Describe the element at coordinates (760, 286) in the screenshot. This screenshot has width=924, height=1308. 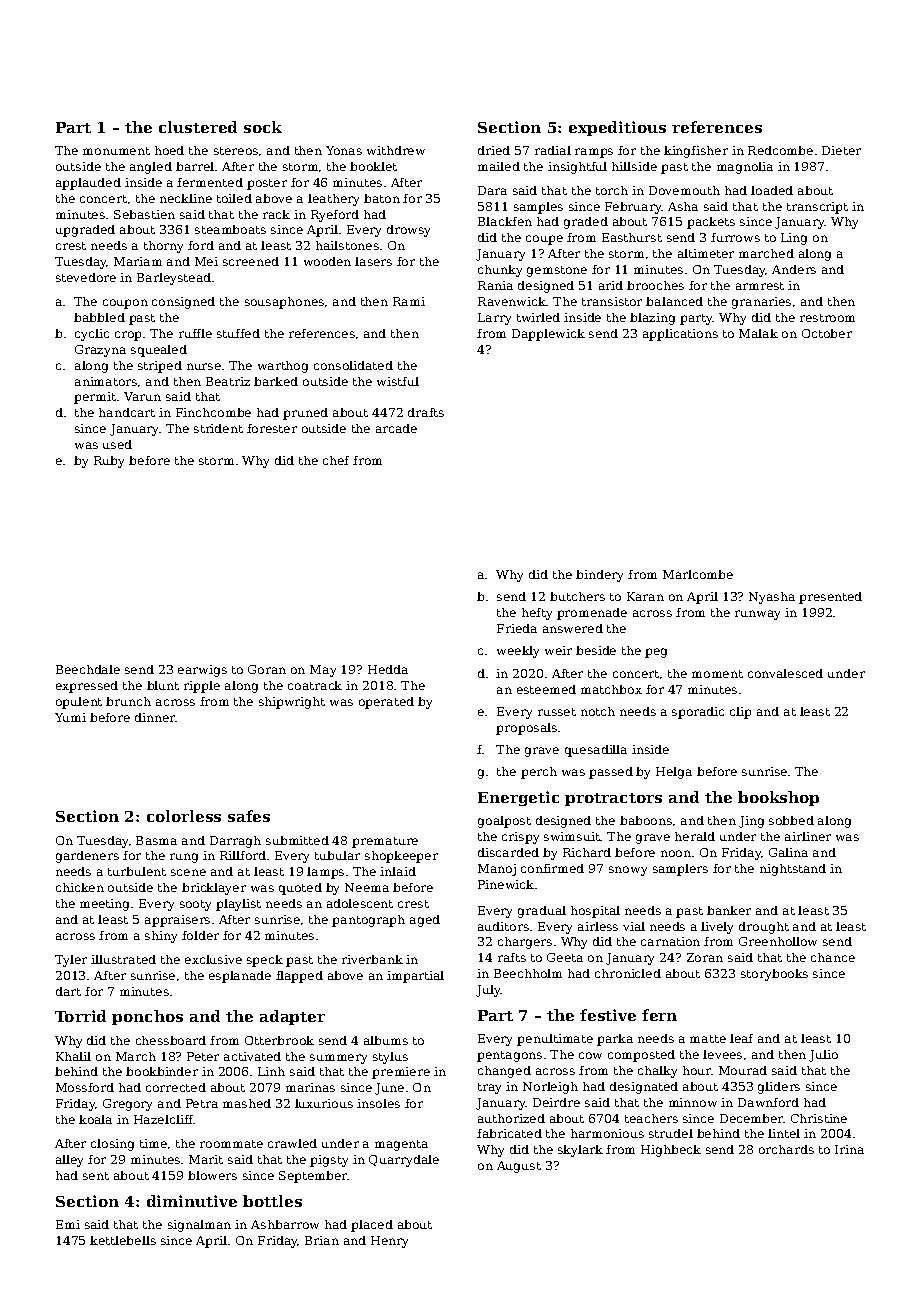
I see `armrest` at that location.
